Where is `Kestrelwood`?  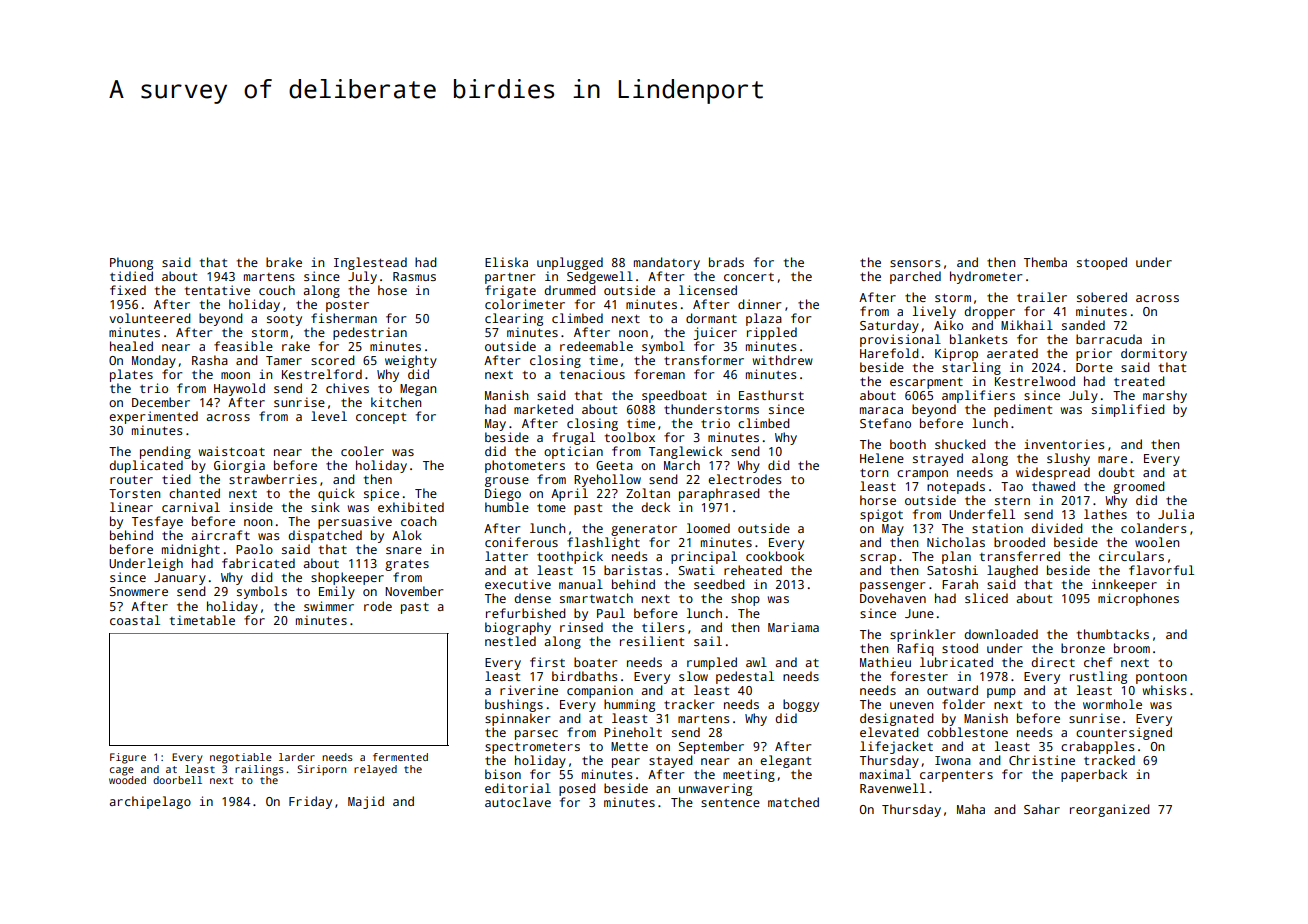
Kestrelwood is located at coordinates (1035, 381).
